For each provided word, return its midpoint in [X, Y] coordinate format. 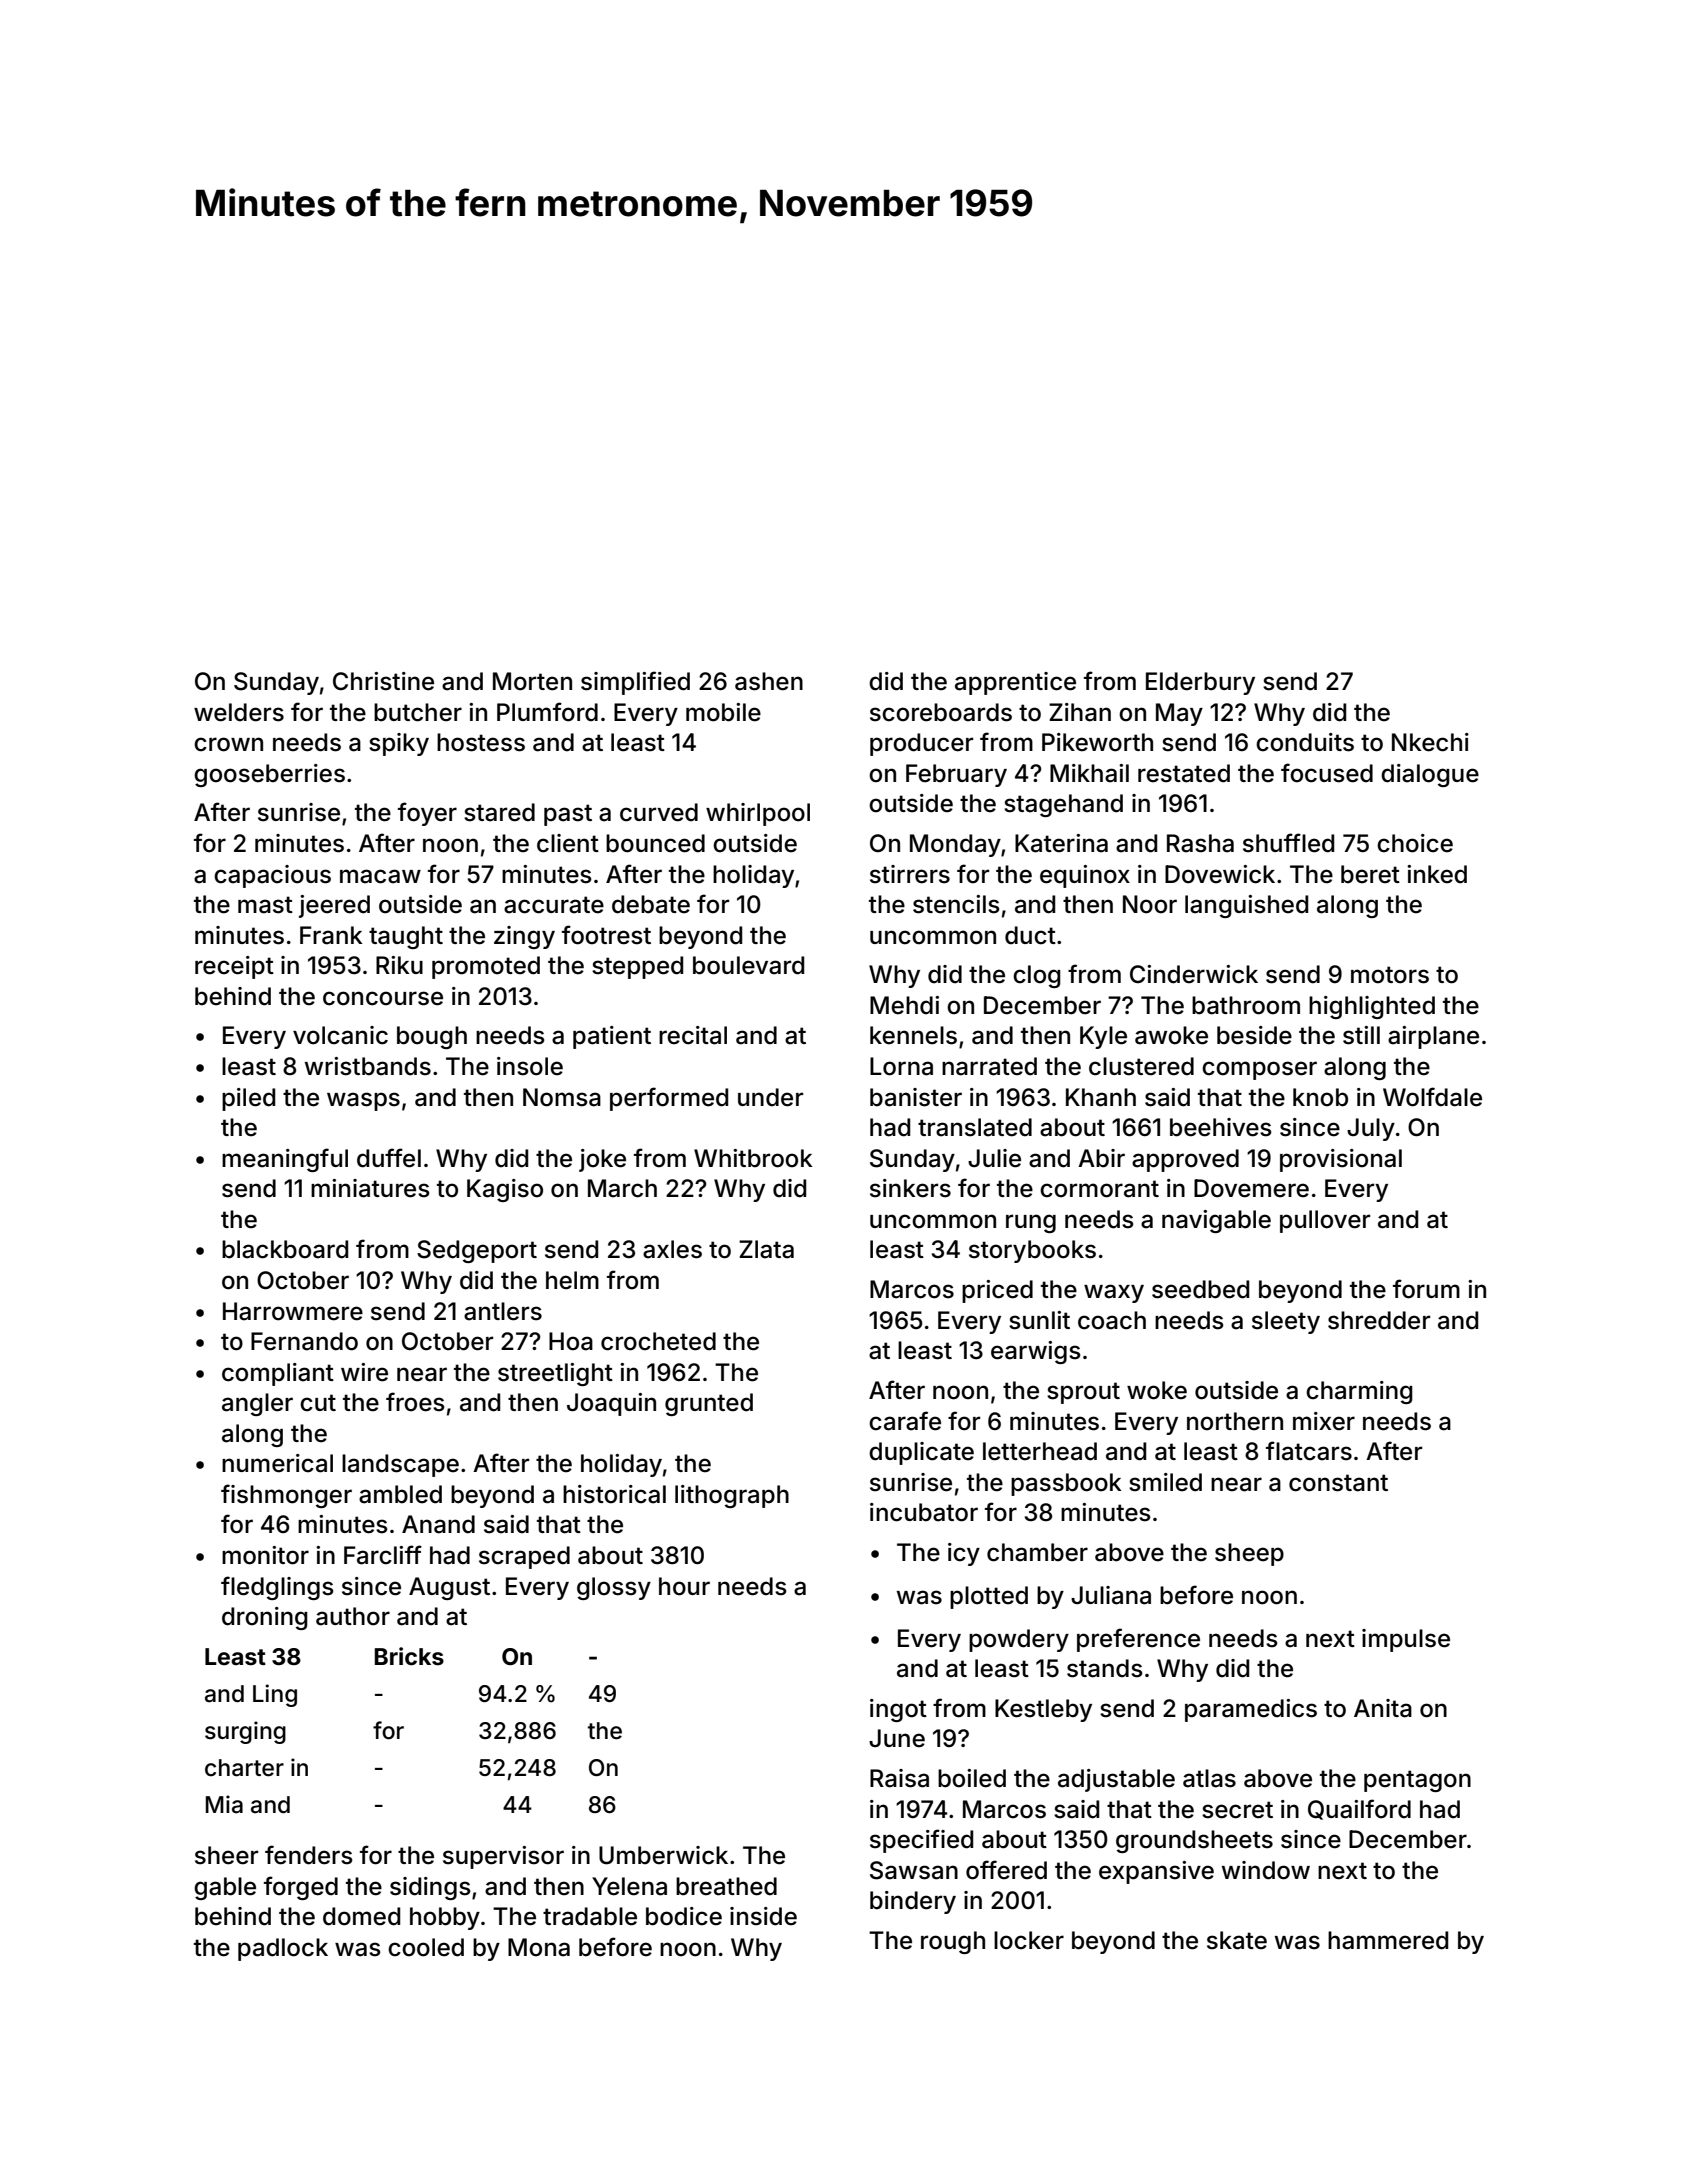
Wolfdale [1432, 1097]
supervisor [503, 1857]
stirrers [910, 874]
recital [693, 1035]
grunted [709, 1404]
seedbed [1200, 1289]
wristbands [368, 1066]
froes [415, 1402]
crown [228, 744]
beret [1370, 874]
